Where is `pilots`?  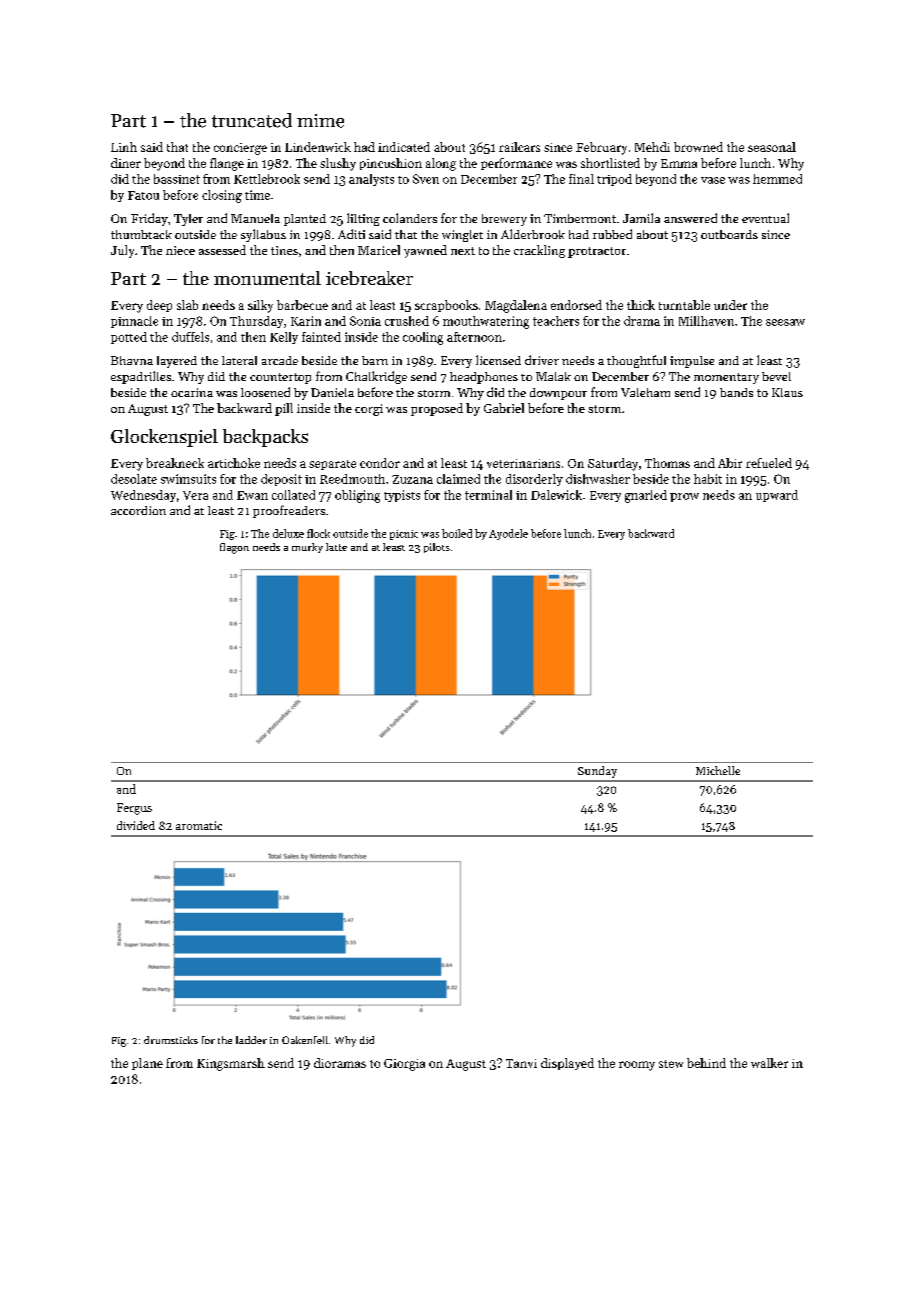 pilots is located at coordinates (437, 548).
